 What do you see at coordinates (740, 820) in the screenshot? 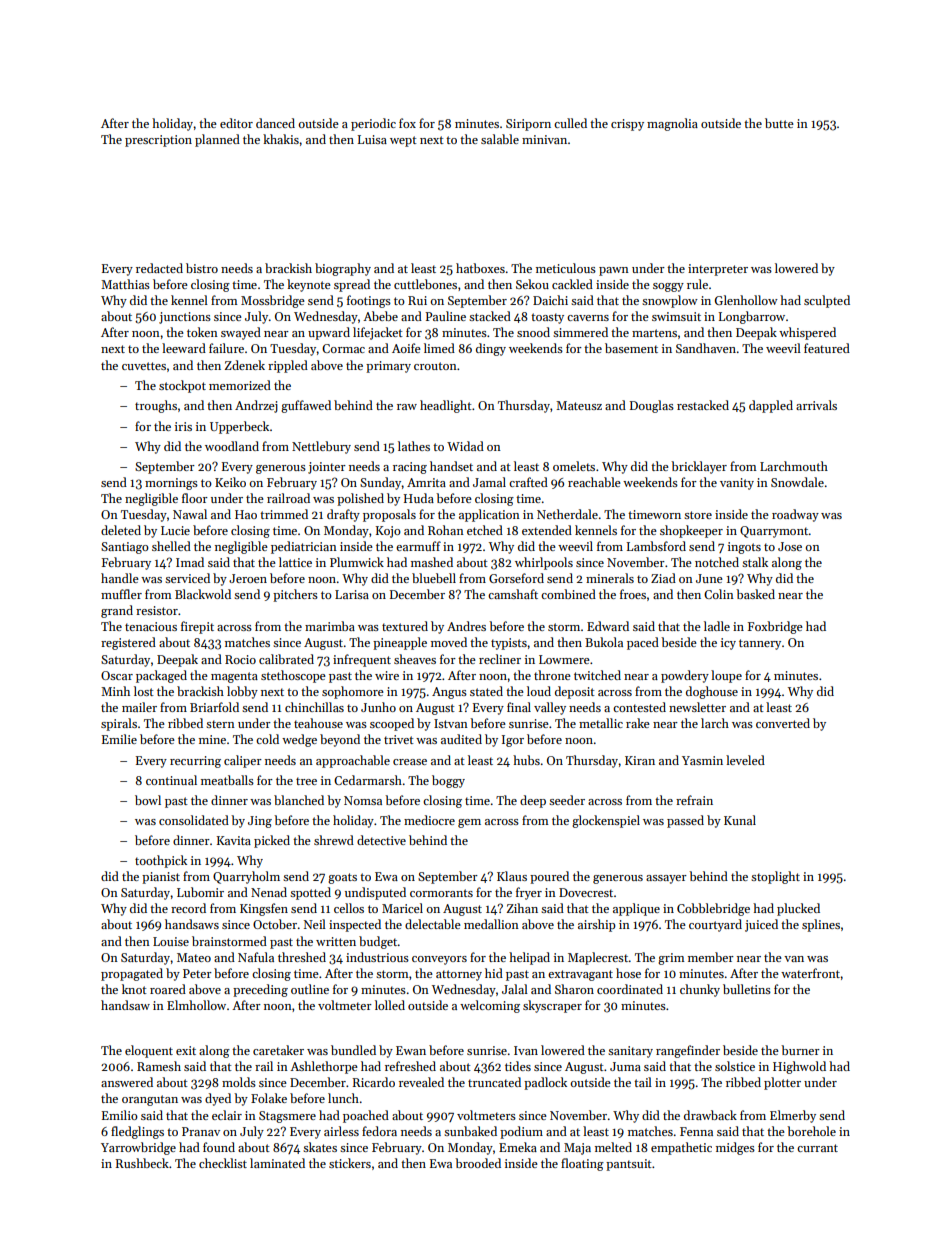
I see `Kunal` at bounding box center [740, 820].
